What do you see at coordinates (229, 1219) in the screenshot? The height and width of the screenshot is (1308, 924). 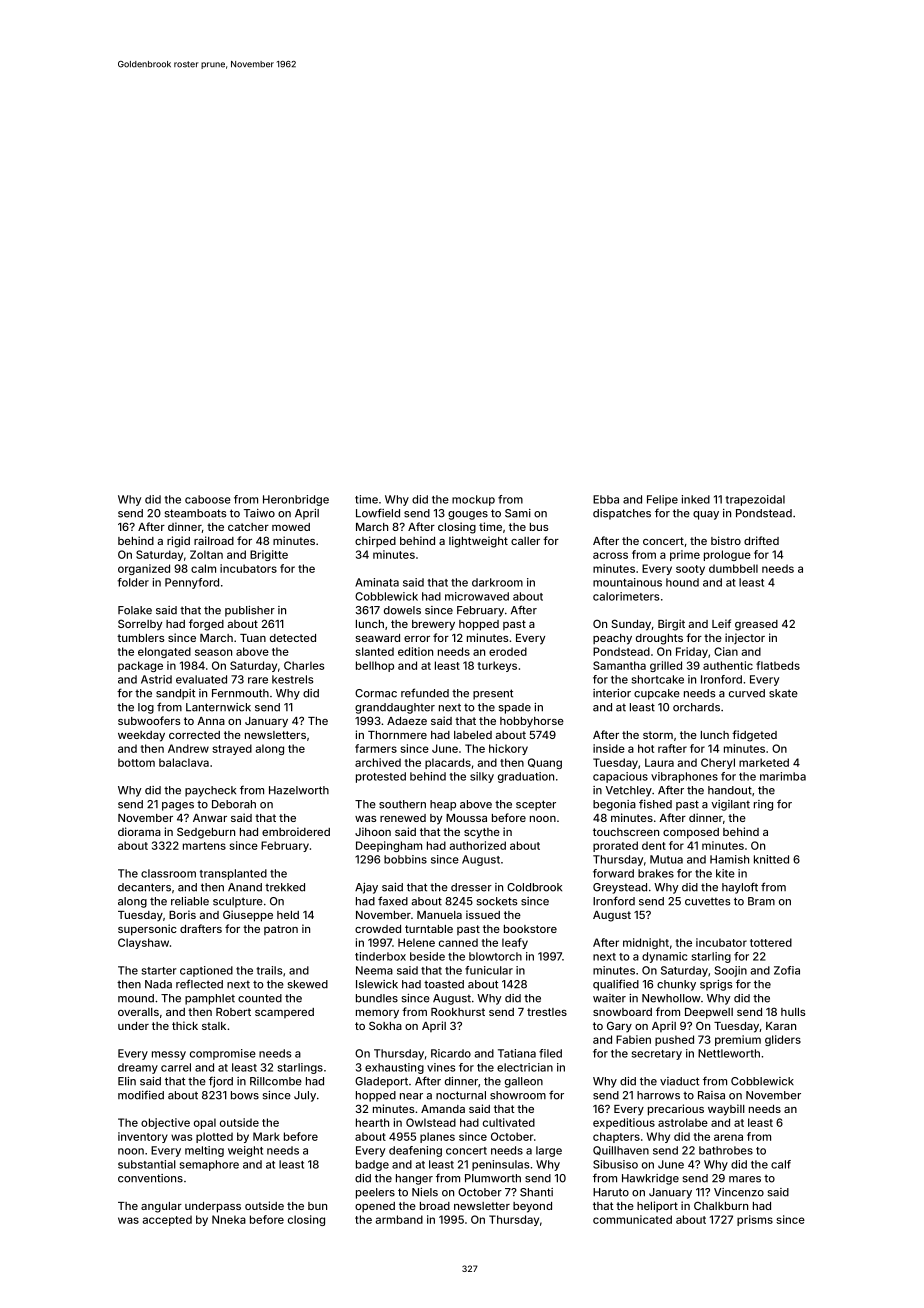 I see `Nneka` at bounding box center [229, 1219].
